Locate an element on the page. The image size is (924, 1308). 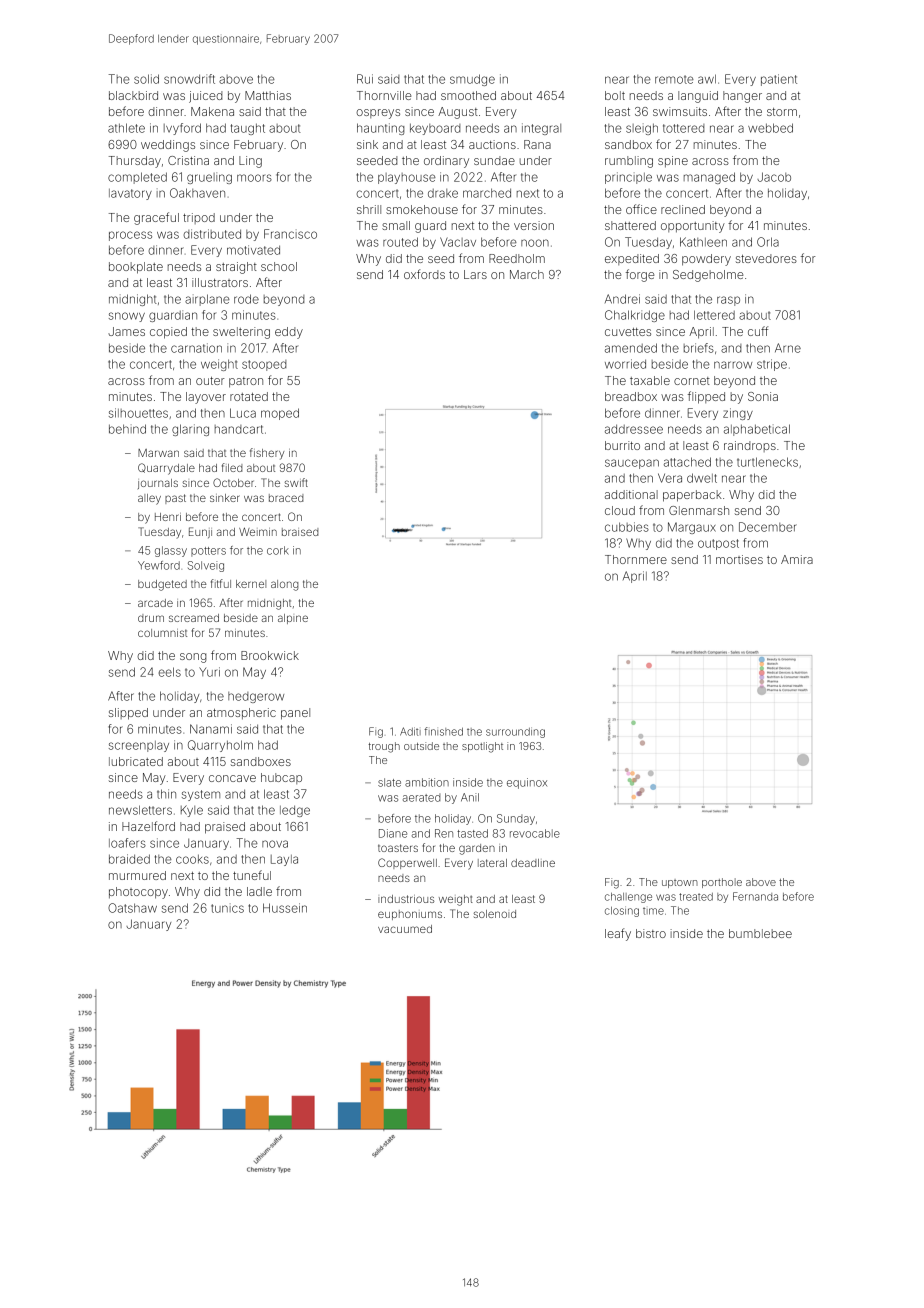
oxfords is located at coordinates (424, 274).
